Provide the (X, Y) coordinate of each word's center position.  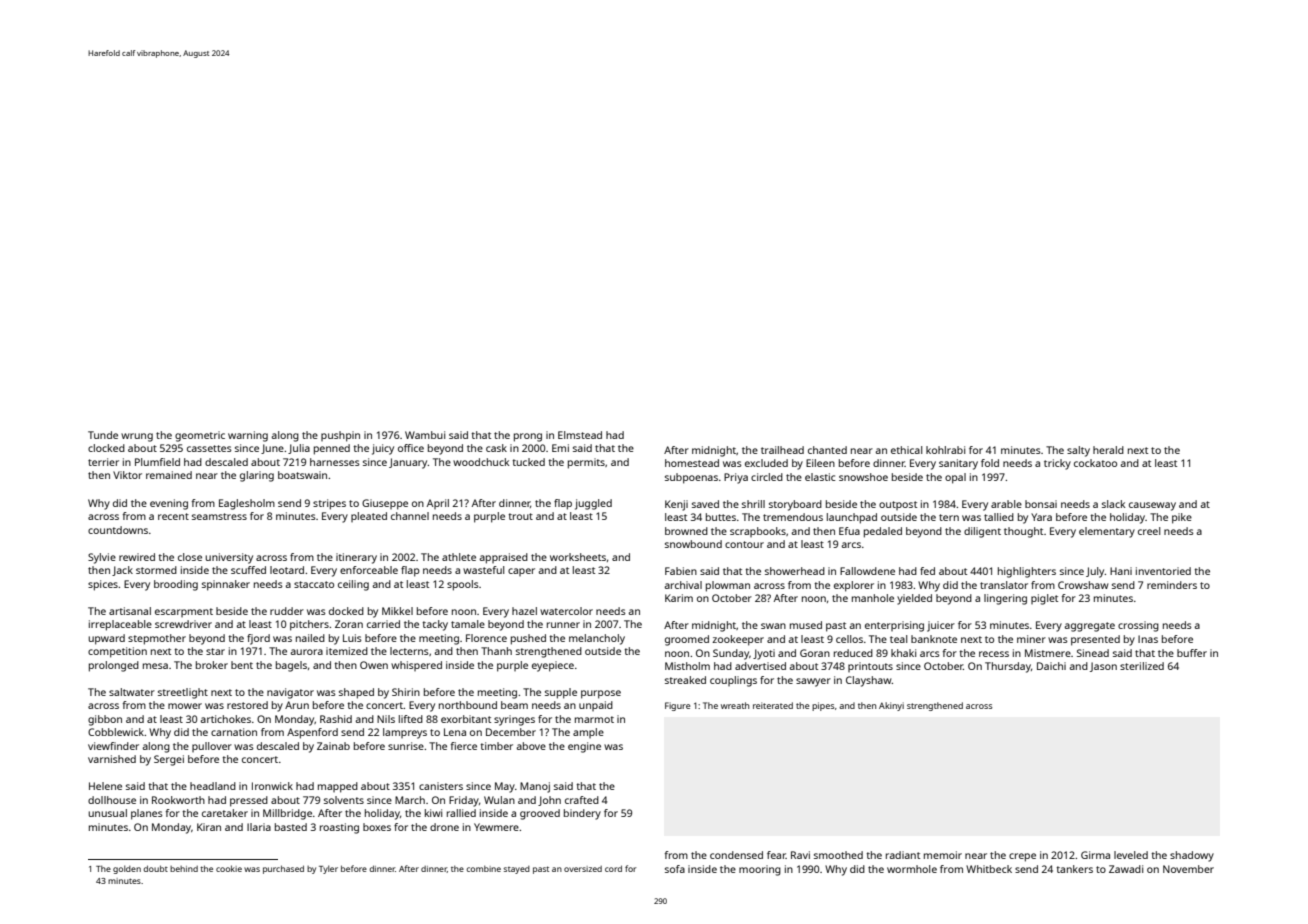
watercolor (566, 611)
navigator (290, 693)
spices (103, 585)
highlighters (1027, 572)
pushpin (340, 436)
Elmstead (580, 435)
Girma (1095, 855)
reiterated (773, 705)
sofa (675, 869)
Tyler (328, 869)
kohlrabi (945, 450)
